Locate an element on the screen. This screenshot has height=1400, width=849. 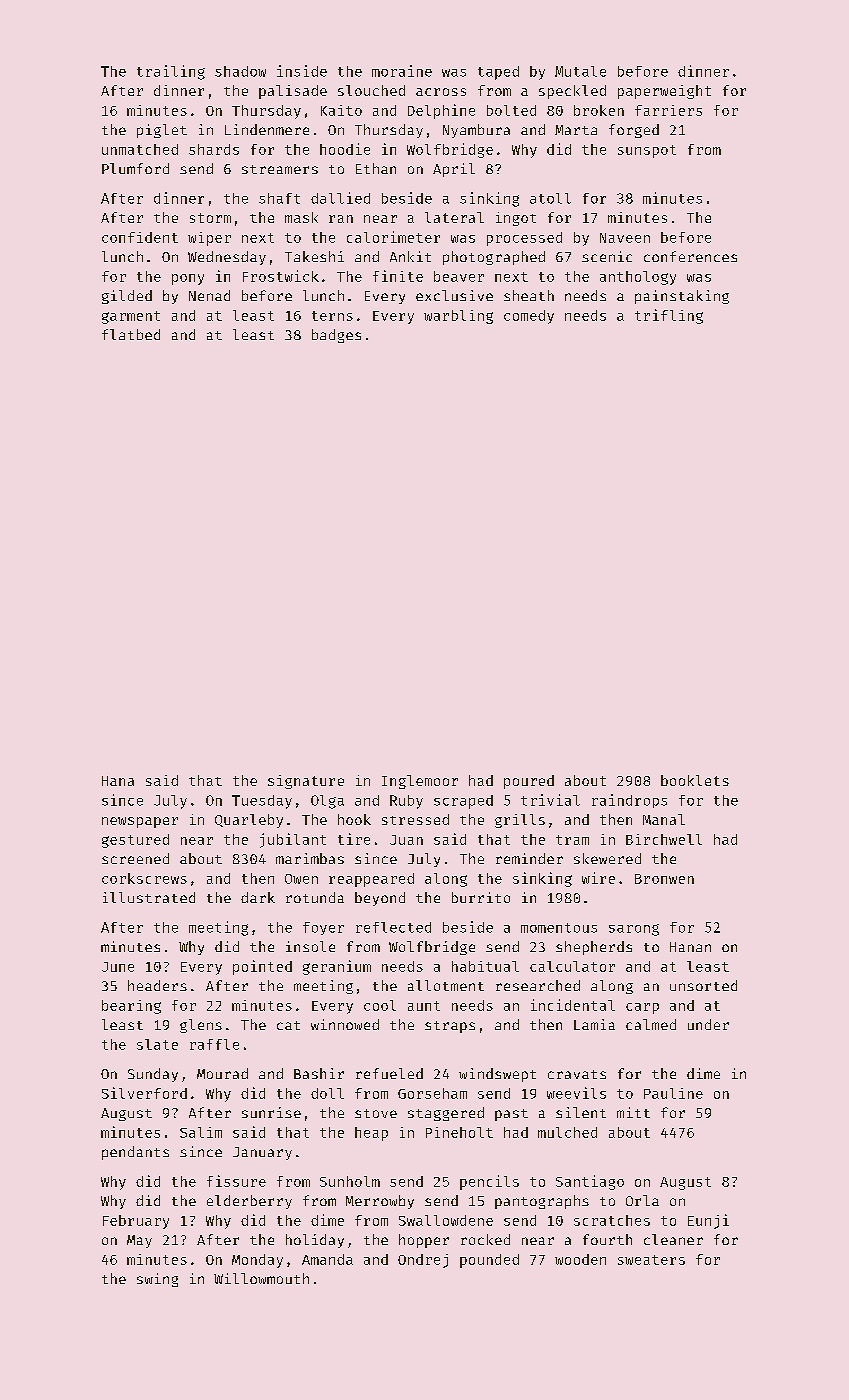
dark is located at coordinates (258, 897).
